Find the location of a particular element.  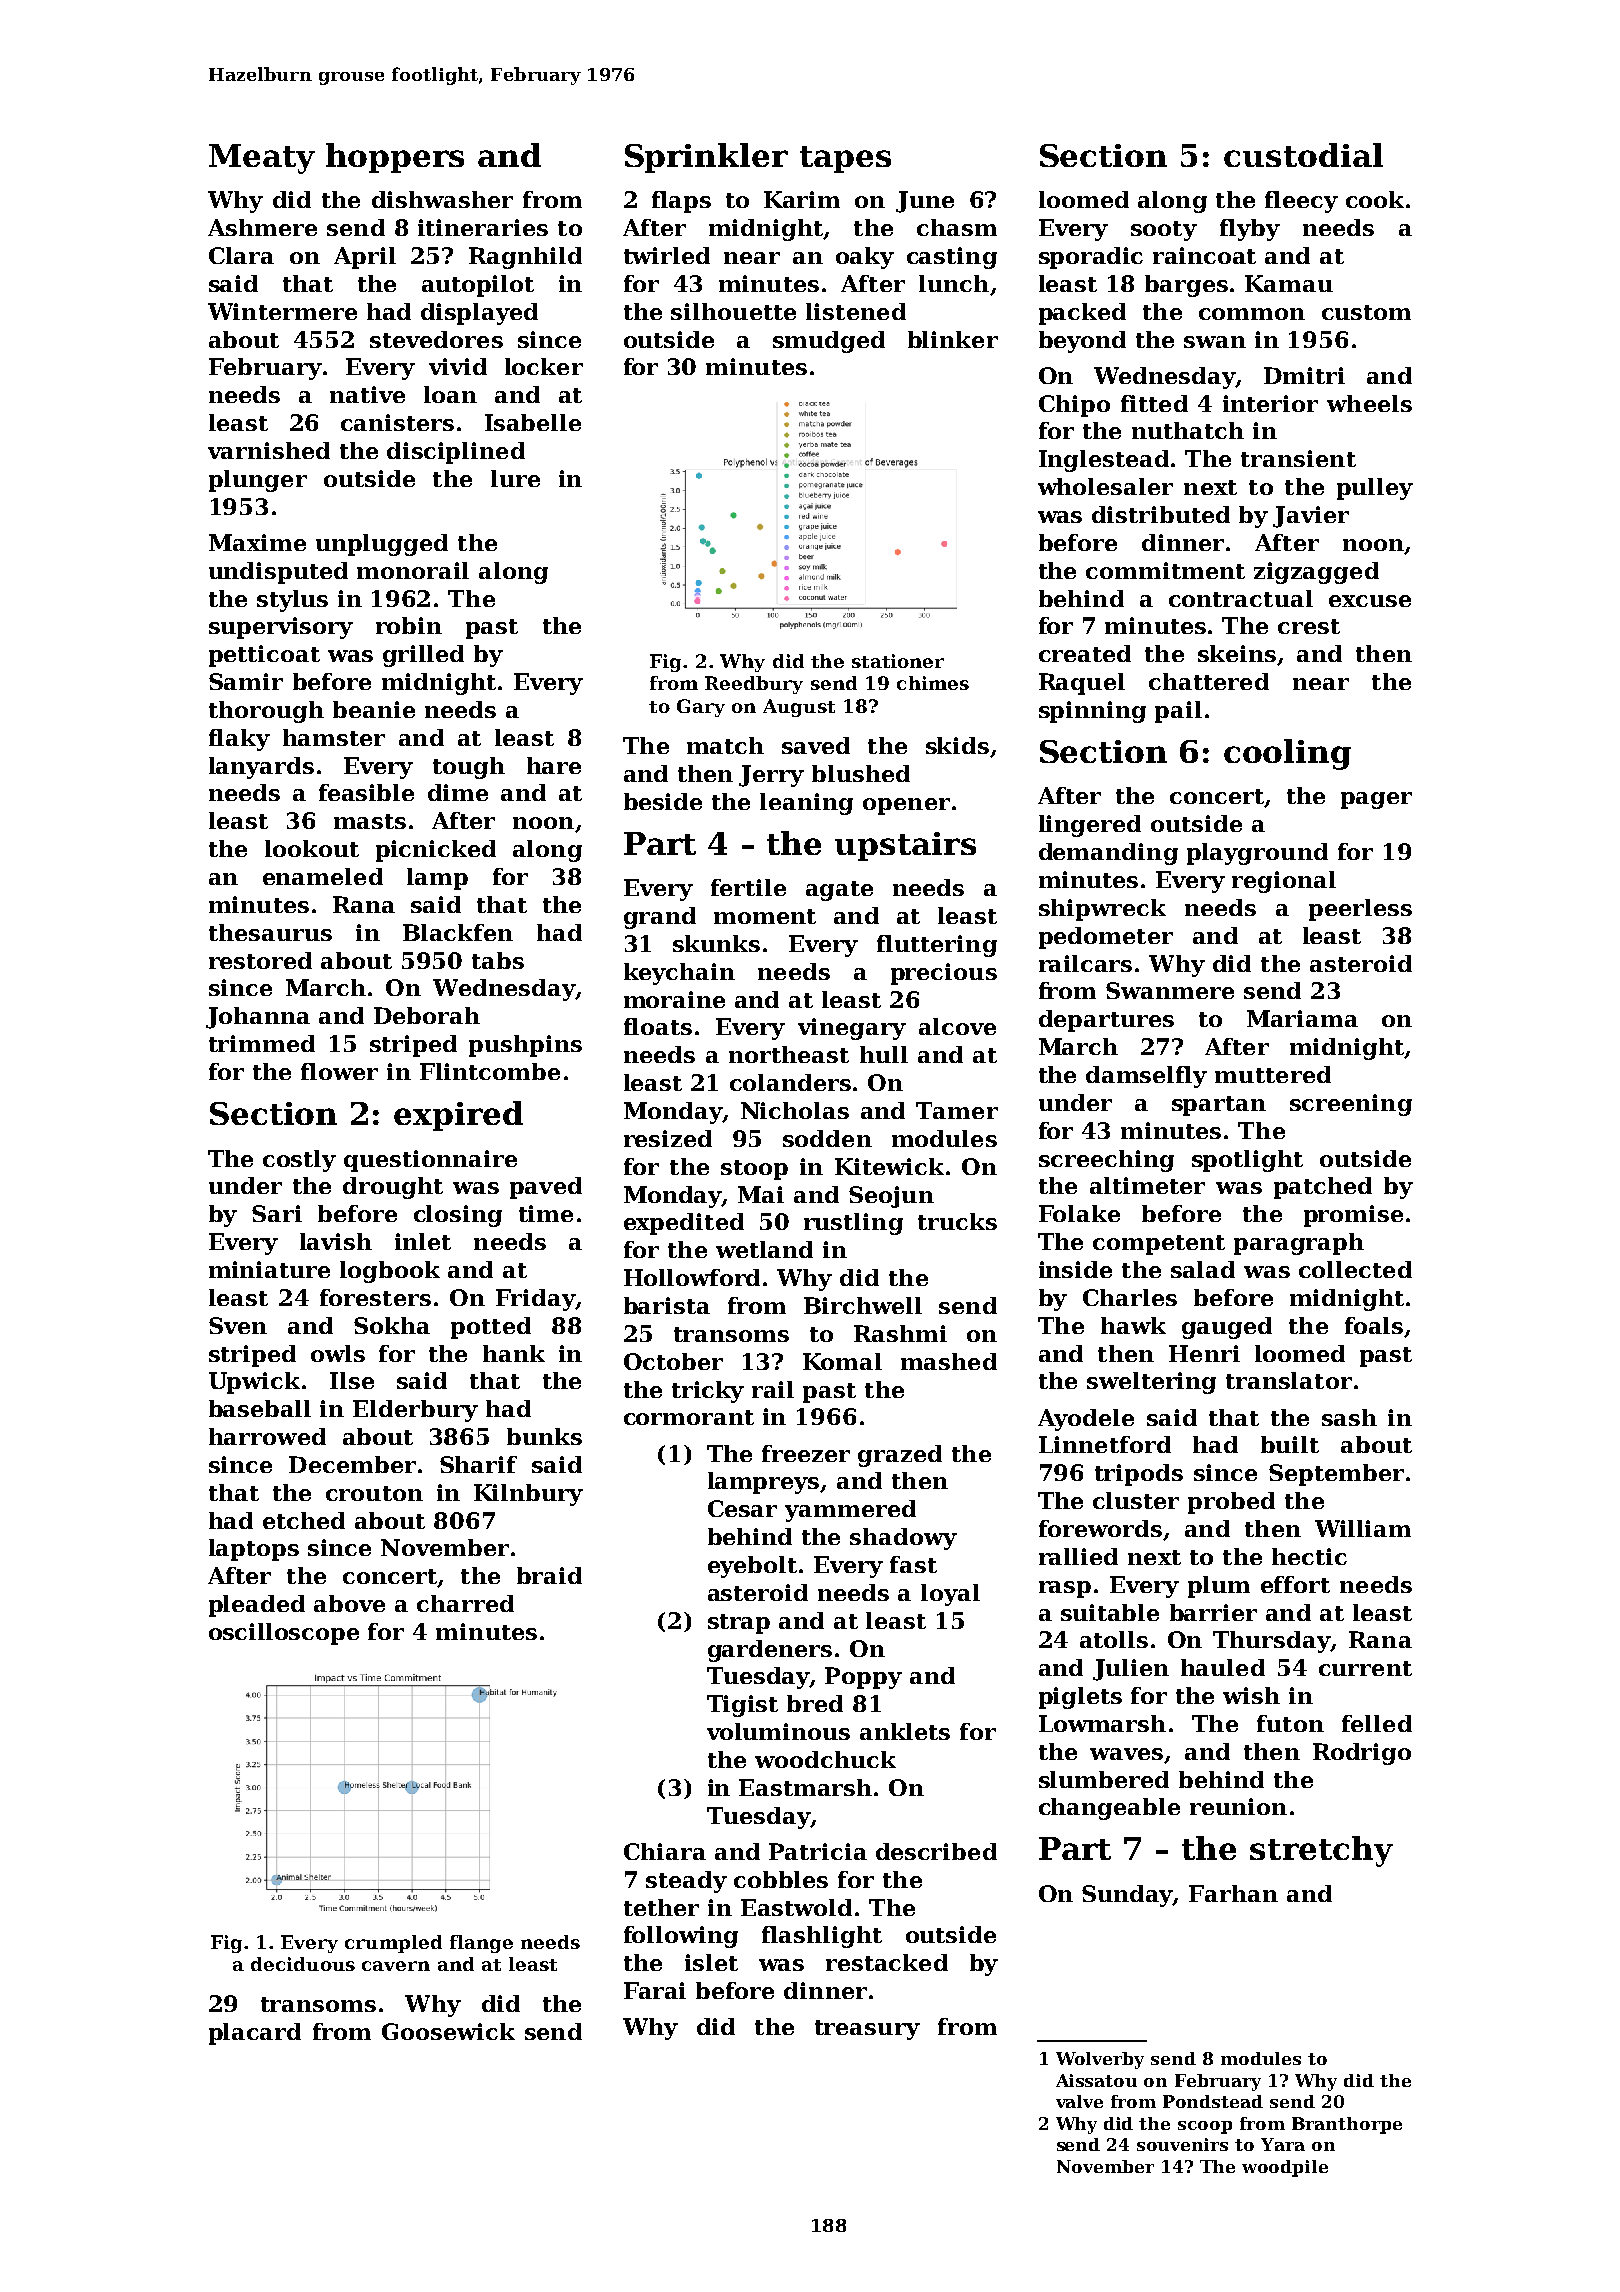

Chipo is located at coordinates (1074, 406).
